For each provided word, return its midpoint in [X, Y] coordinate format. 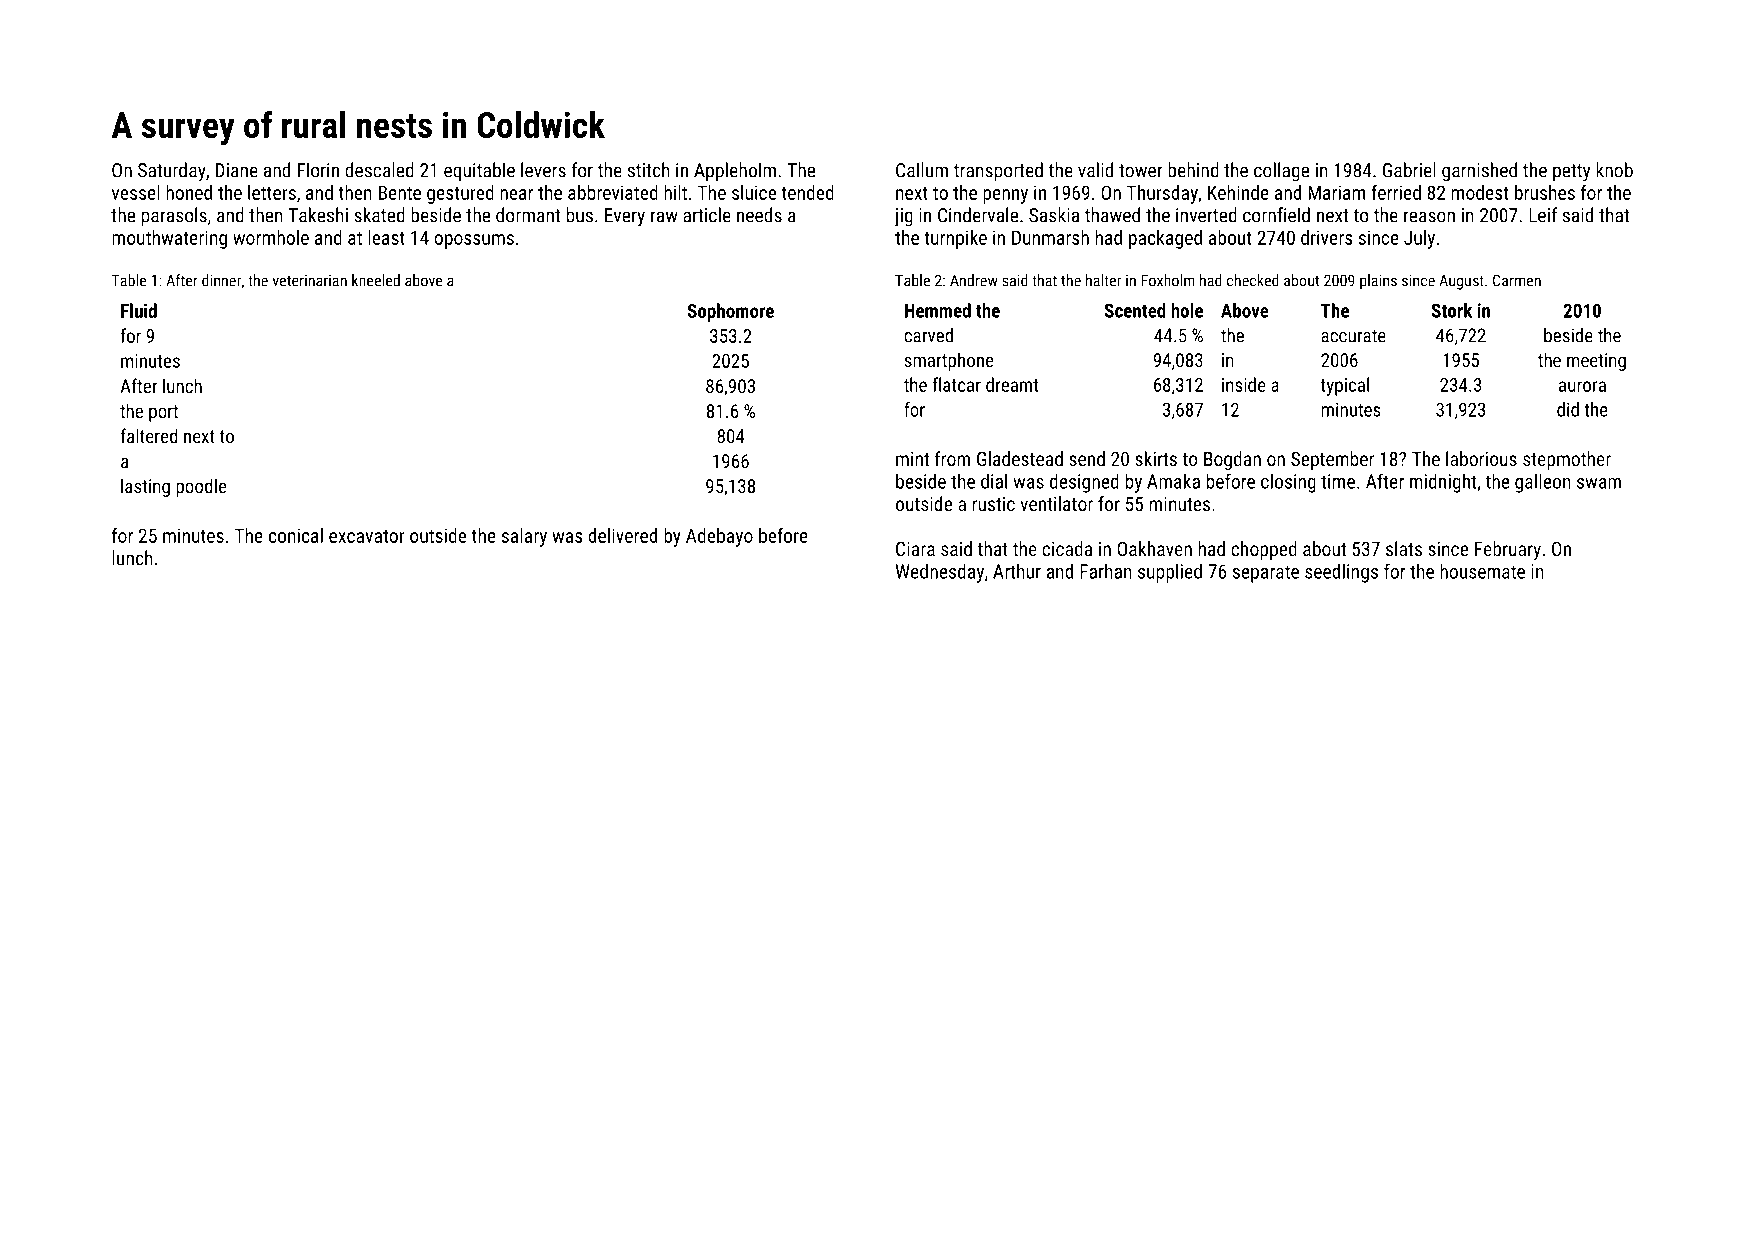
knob [1614, 170]
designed [1084, 483]
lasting [145, 487]
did [1568, 409]
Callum [922, 170]
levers [543, 170]
